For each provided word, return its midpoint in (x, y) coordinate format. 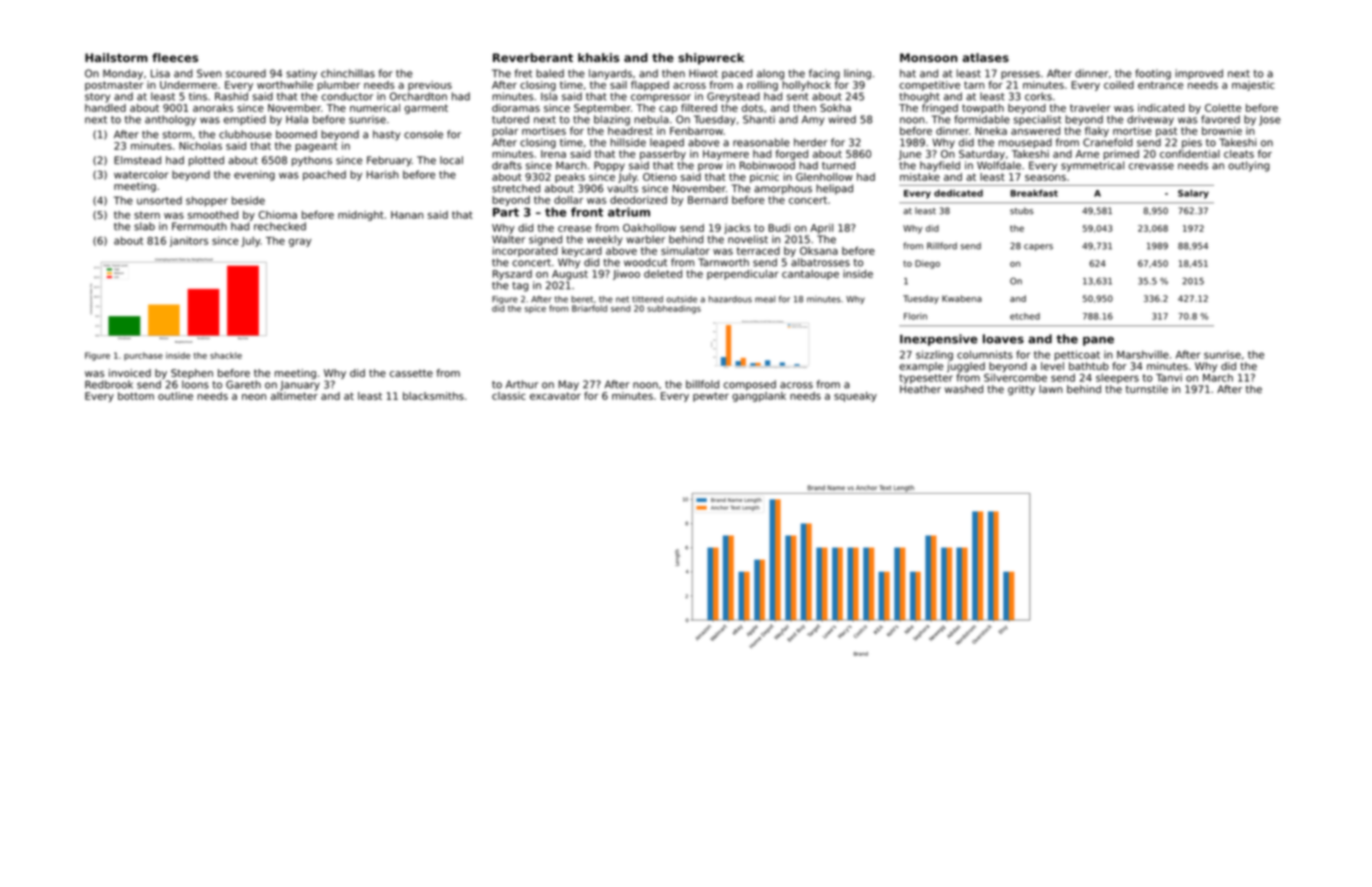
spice (535, 309)
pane (1098, 341)
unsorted (159, 200)
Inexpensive (939, 340)
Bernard (708, 200)
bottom (136, 396)
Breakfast (1034, 193)
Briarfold (589, 308)
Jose (1270, 121)
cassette (411, 373)
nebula (651, 119)
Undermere (188, 85)
